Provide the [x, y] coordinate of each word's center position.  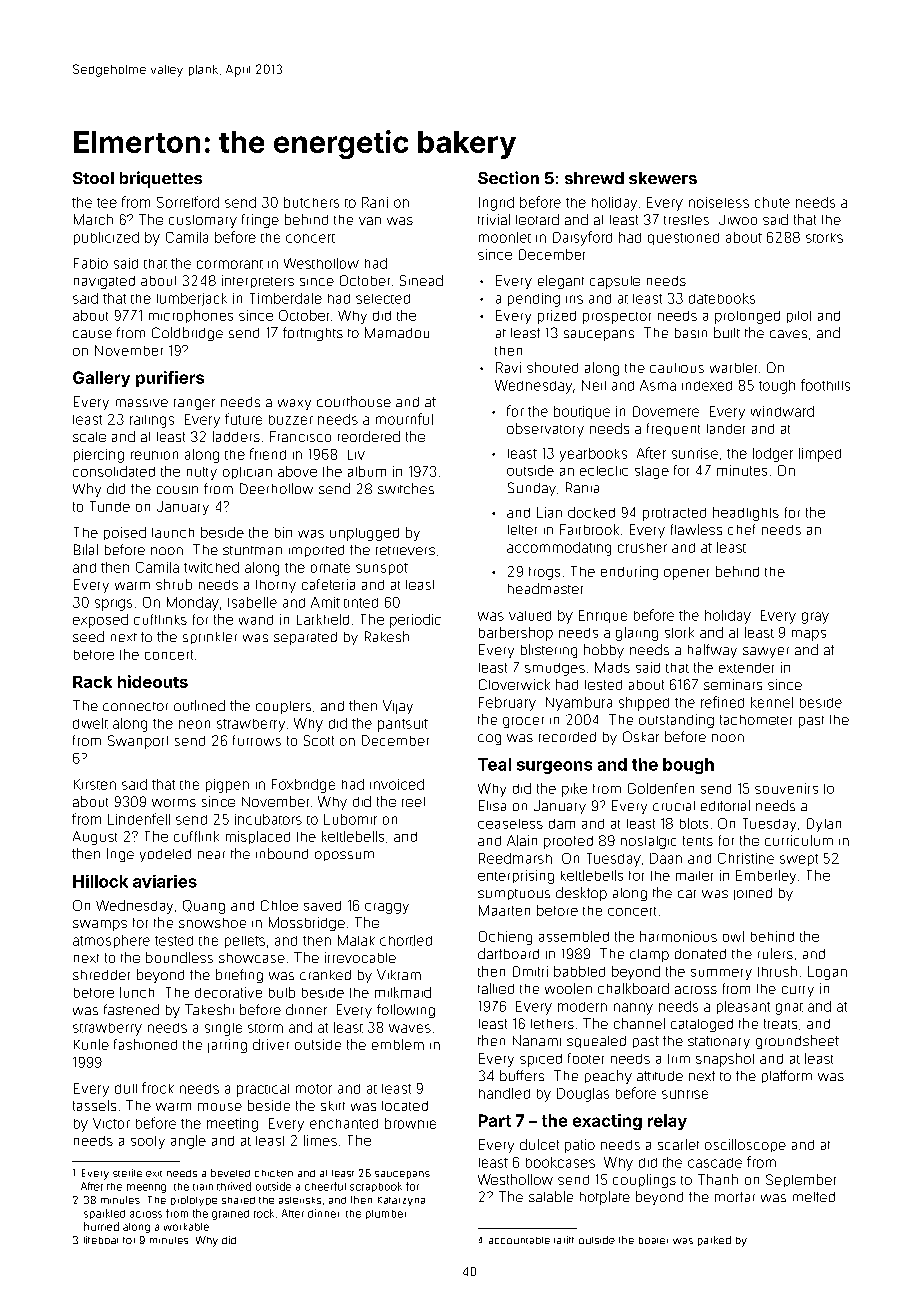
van [370, 221]
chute [772, 202]
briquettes [161, 179]
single [223, 1029]
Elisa [492, 805]
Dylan [824, 825]
